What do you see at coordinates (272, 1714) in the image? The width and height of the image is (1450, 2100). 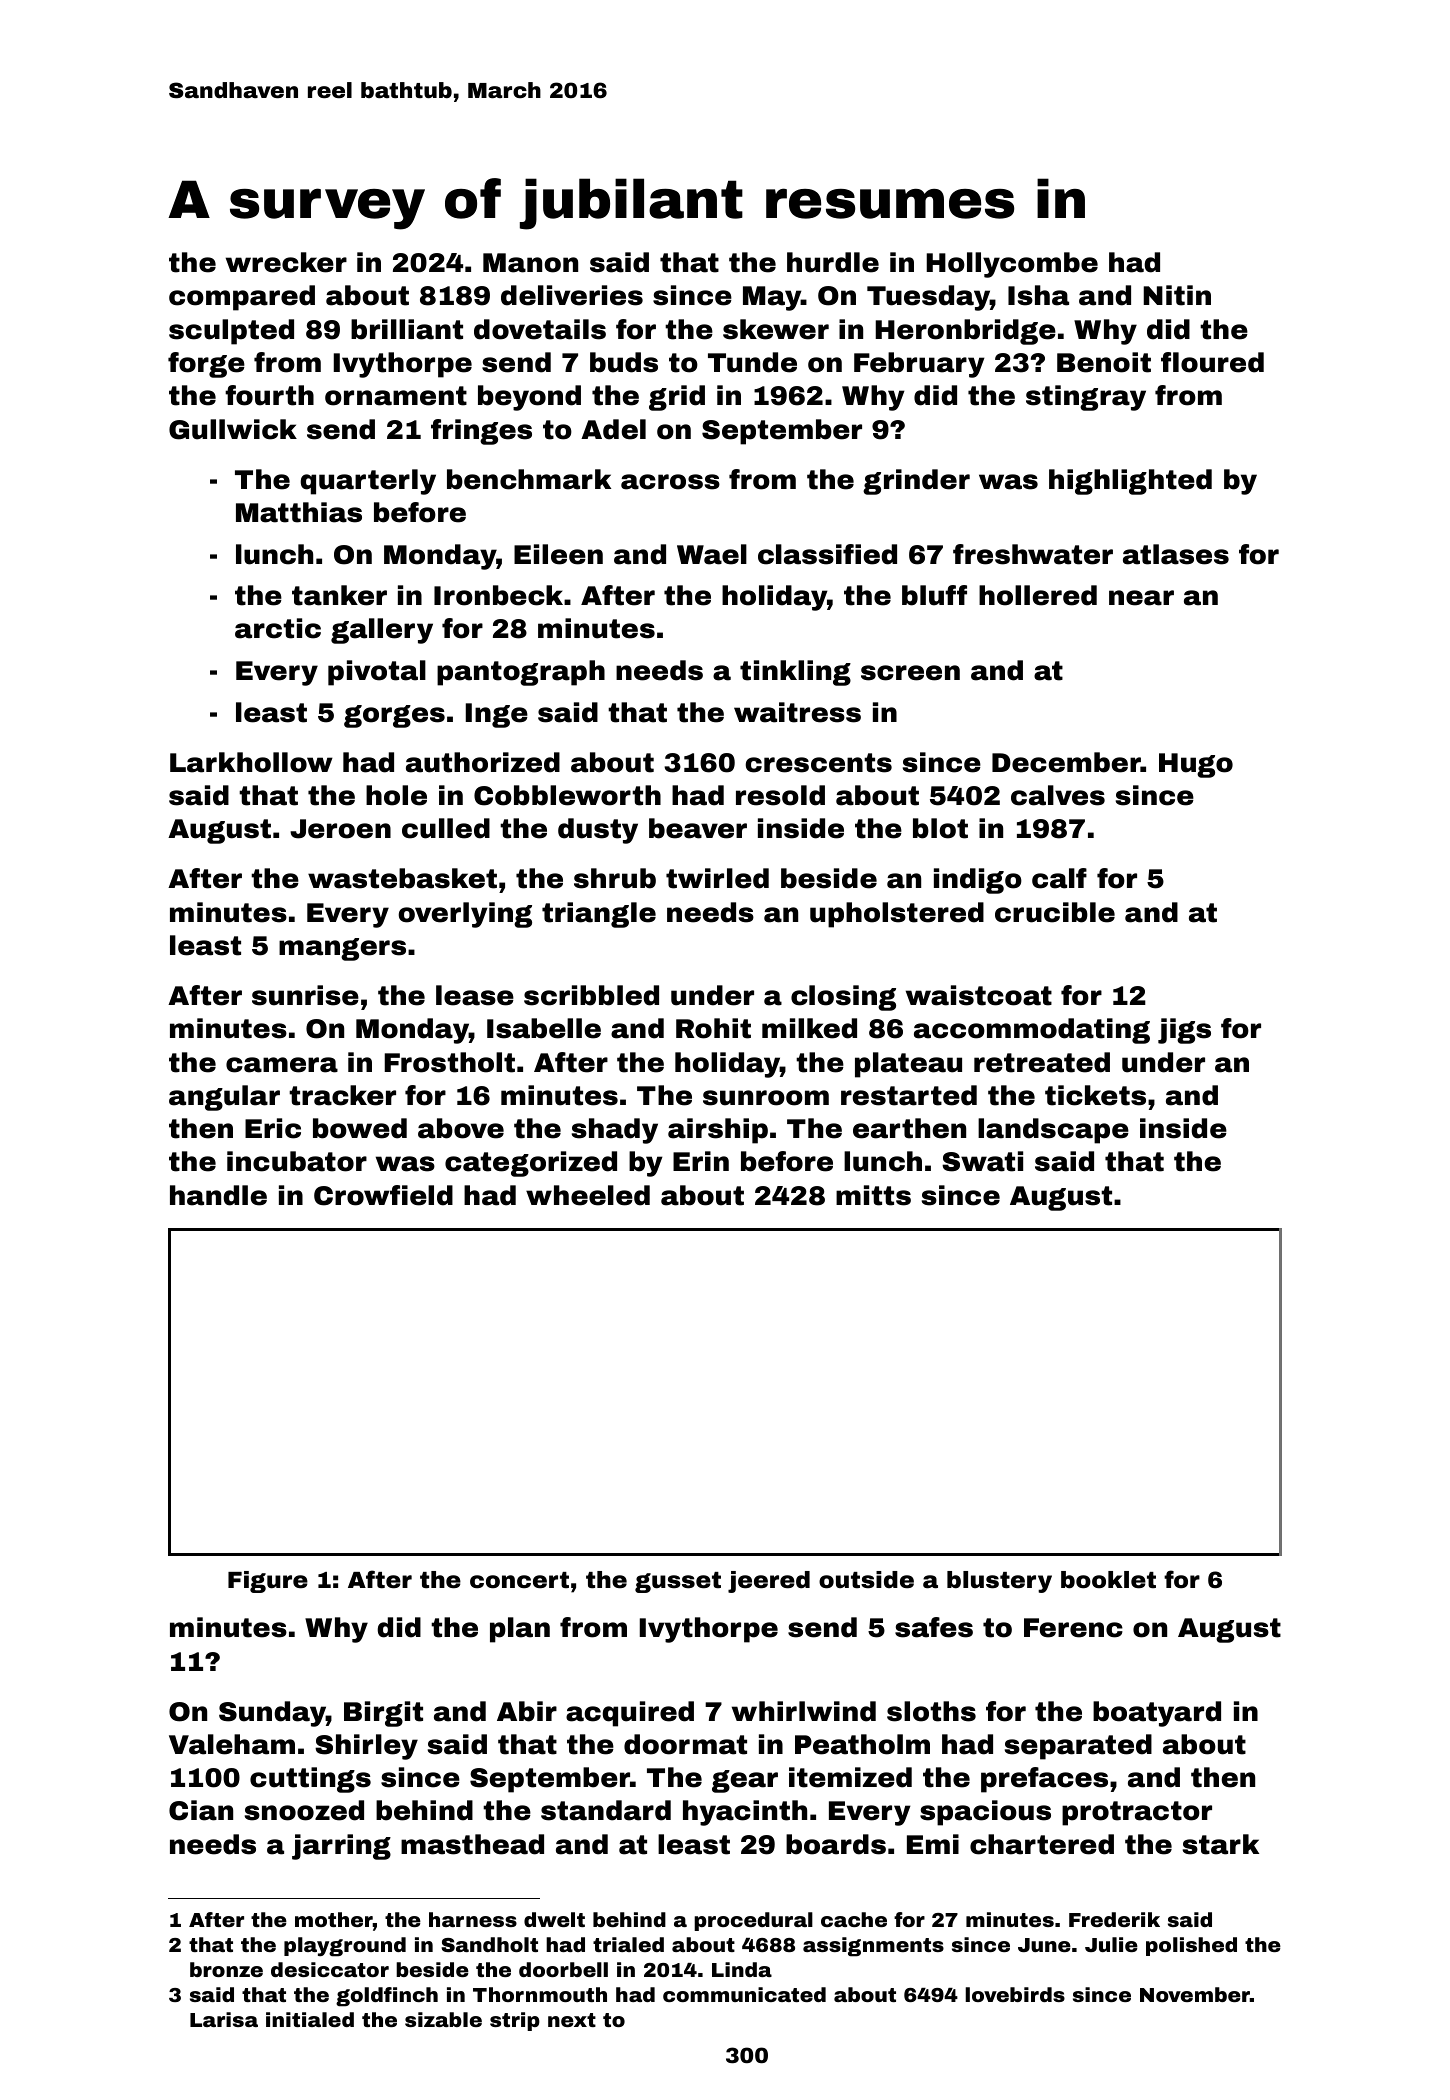 I see `Sunday` at bounding box center [272, 1714].
